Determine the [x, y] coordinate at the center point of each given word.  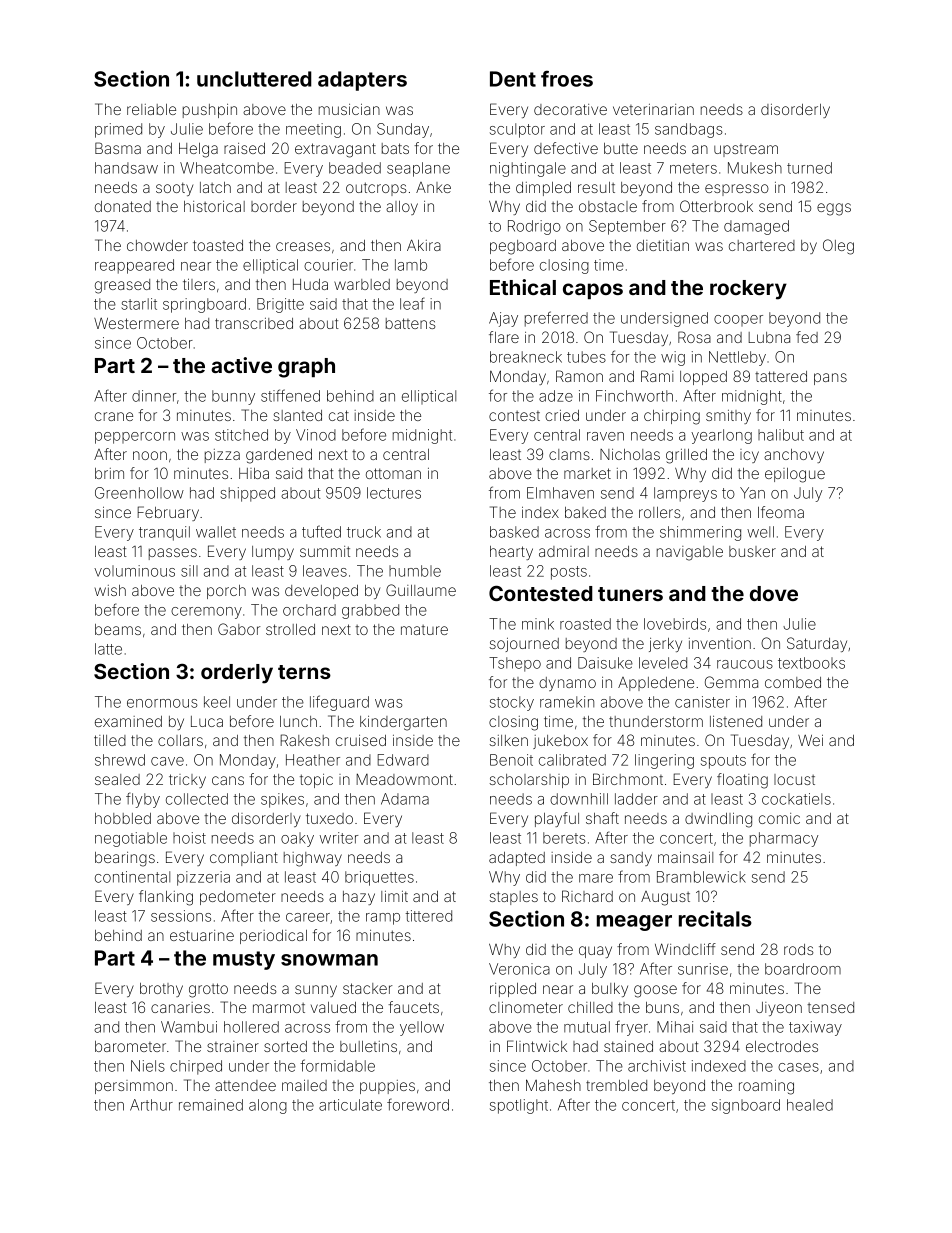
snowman [329, 960]
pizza [222, 456]
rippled [513, 990]
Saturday [817, 644]
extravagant [335, 150]
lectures [394, 493]
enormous [162, 703]
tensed [830, 1007]
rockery [748, 290]
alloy [402, 208]
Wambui [189, 1027]
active [241, 365]
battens [411, 323]
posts [569, 573]
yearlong [721, 436]
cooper [738, 320]
